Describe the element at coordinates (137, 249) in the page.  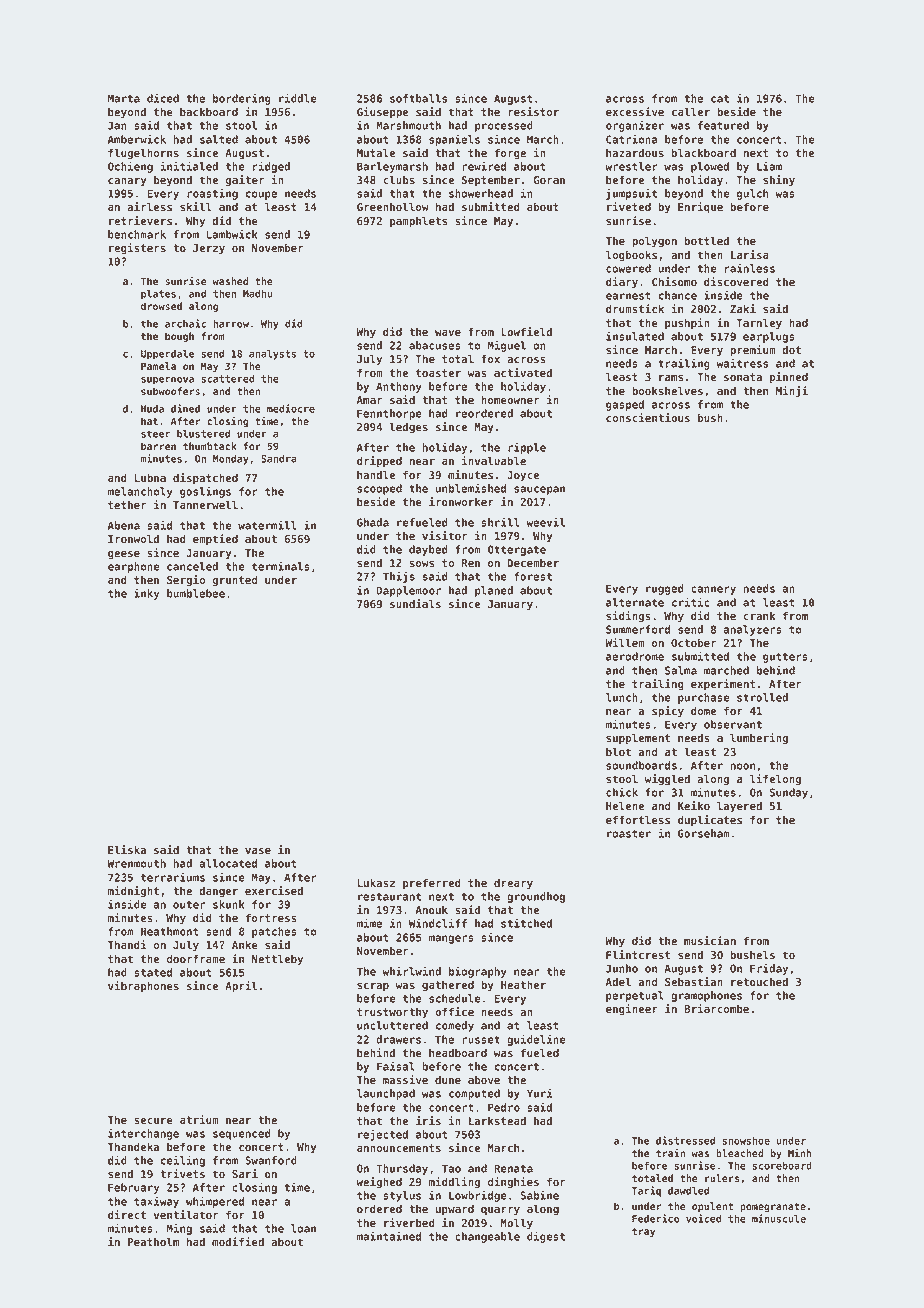
I see `registers` at that location.
